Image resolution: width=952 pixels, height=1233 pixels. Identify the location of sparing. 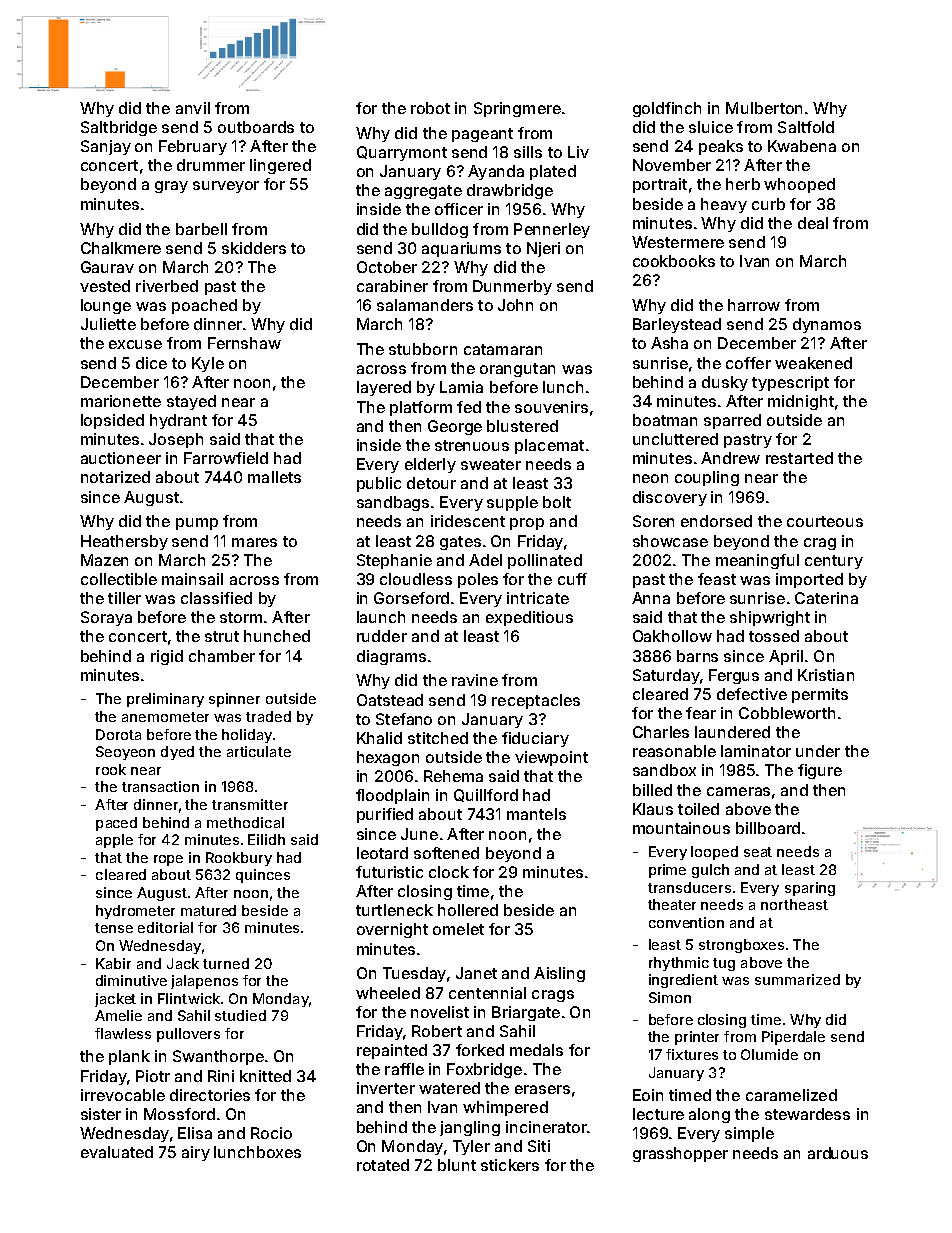
(810, 889).
